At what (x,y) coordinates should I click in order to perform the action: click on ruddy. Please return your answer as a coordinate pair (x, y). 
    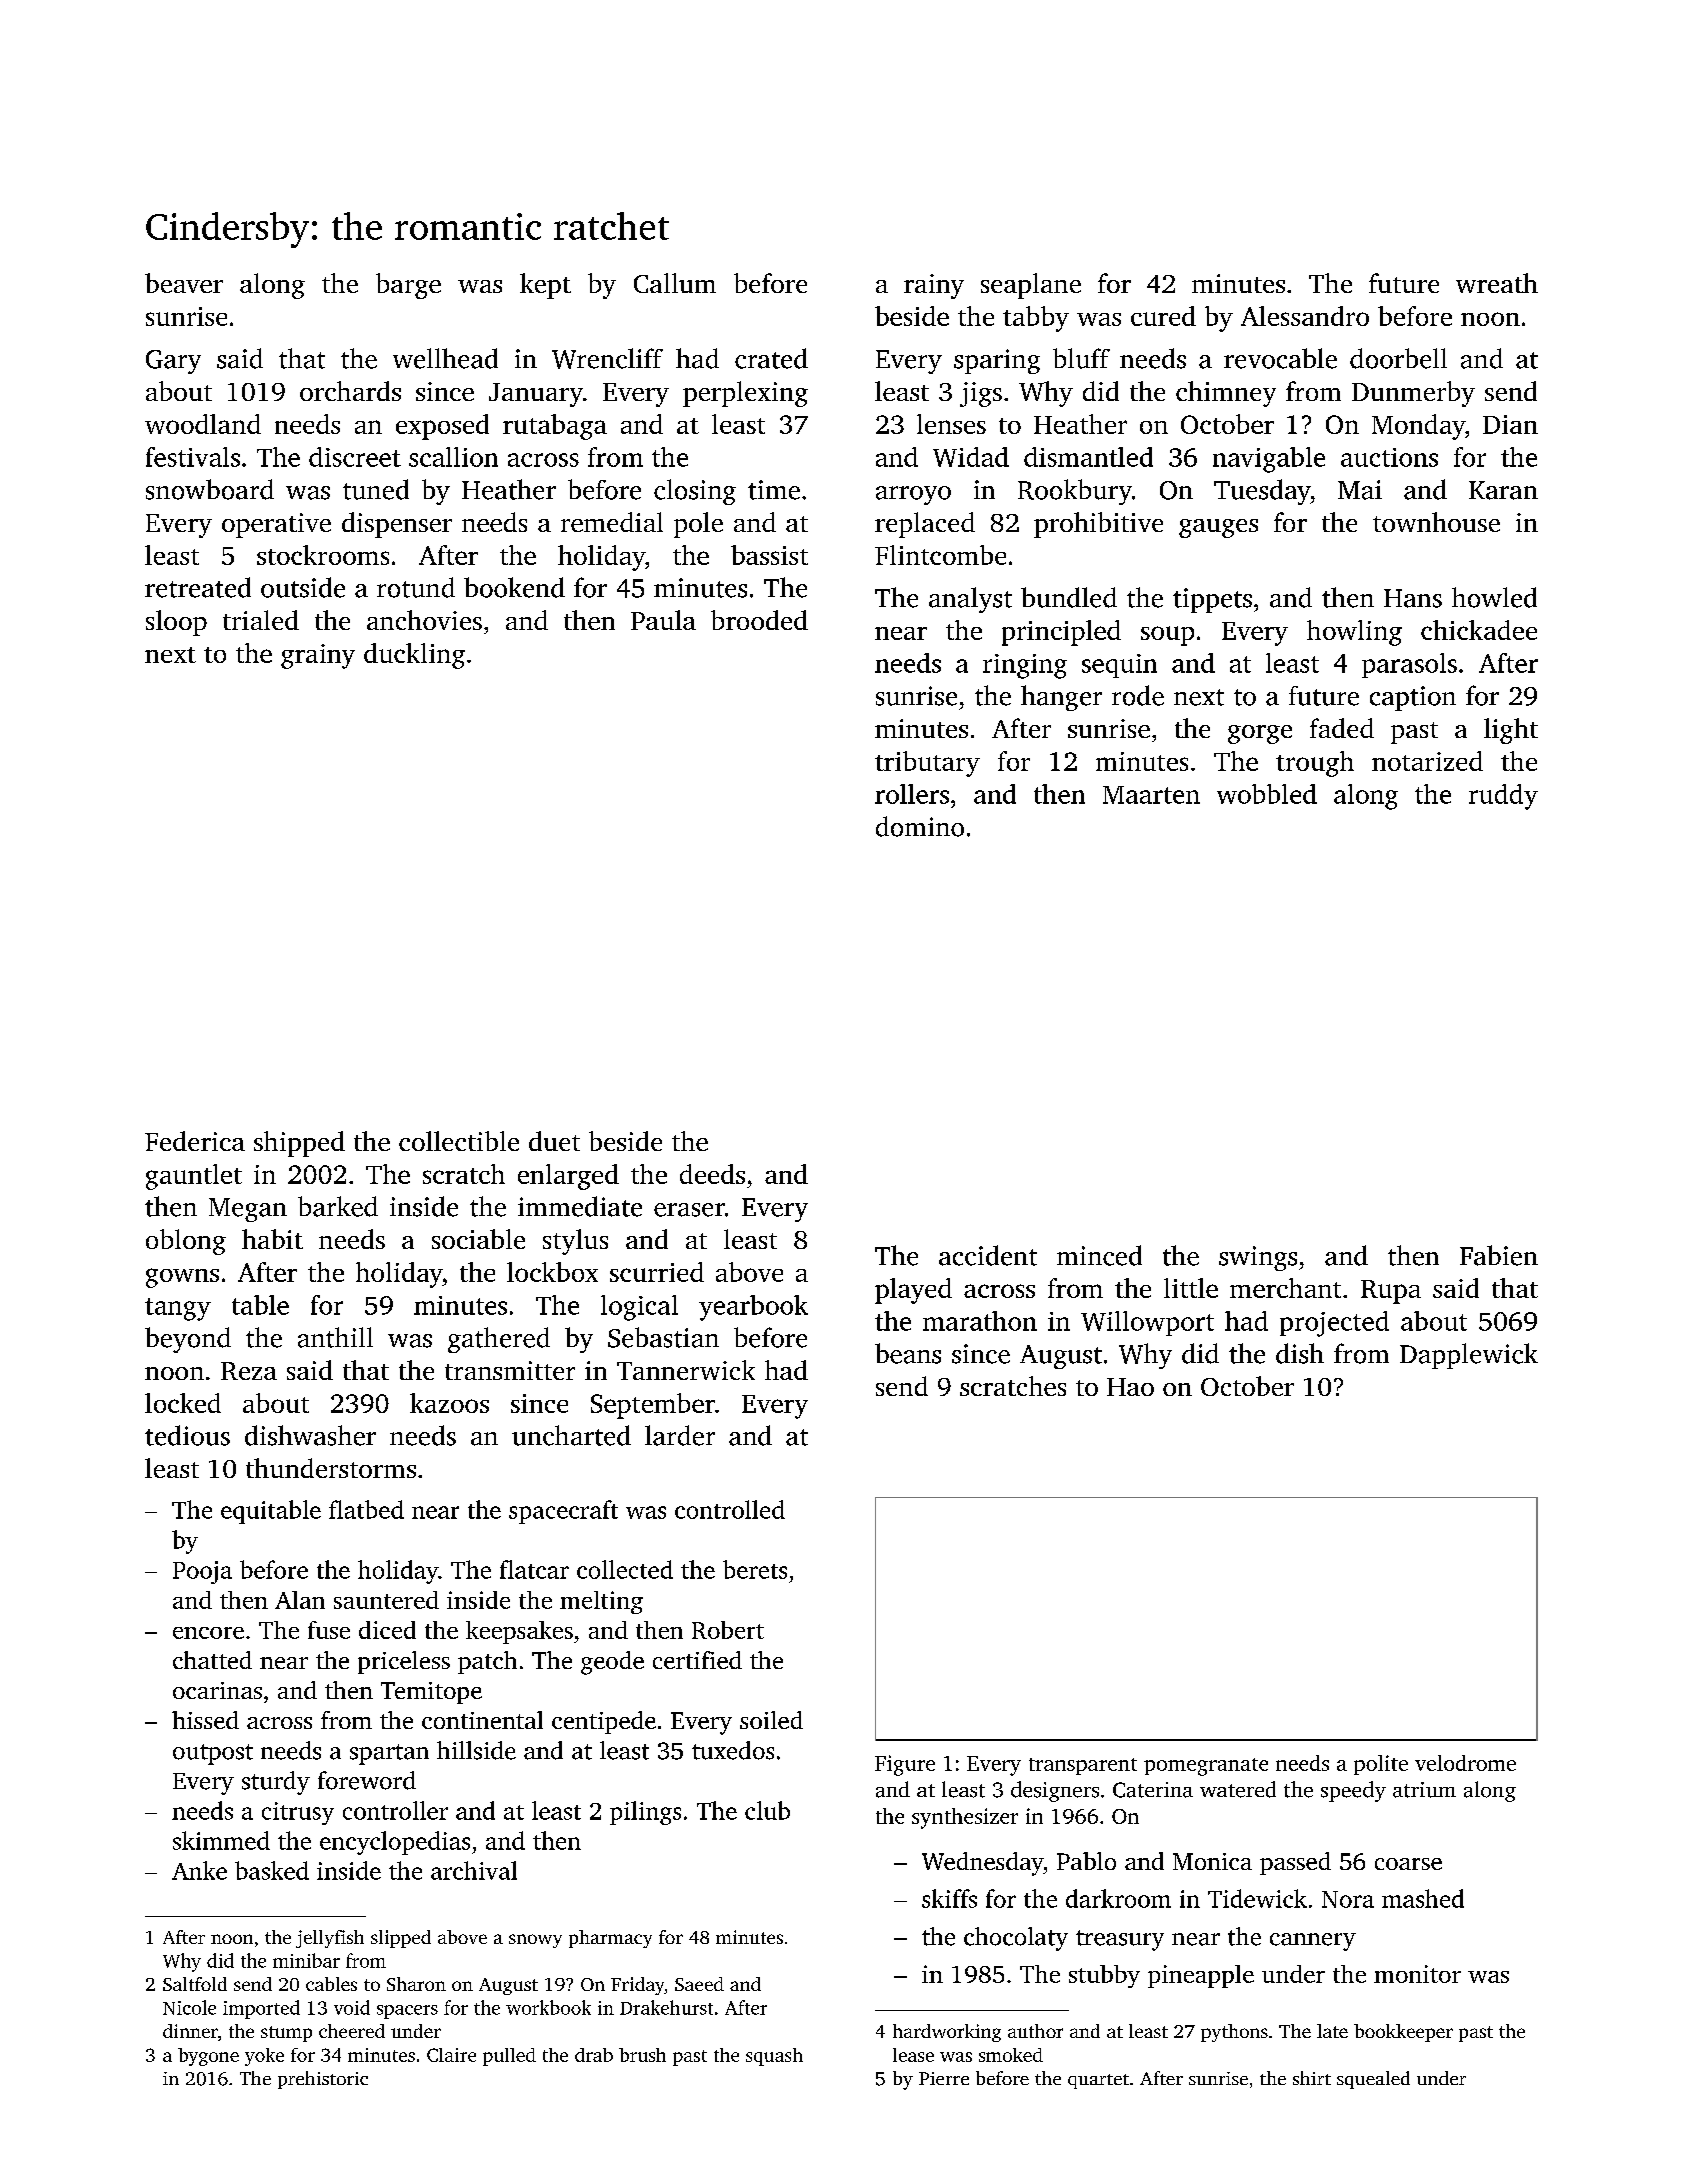
    Looking at the image, I should click on (1503, 797).
